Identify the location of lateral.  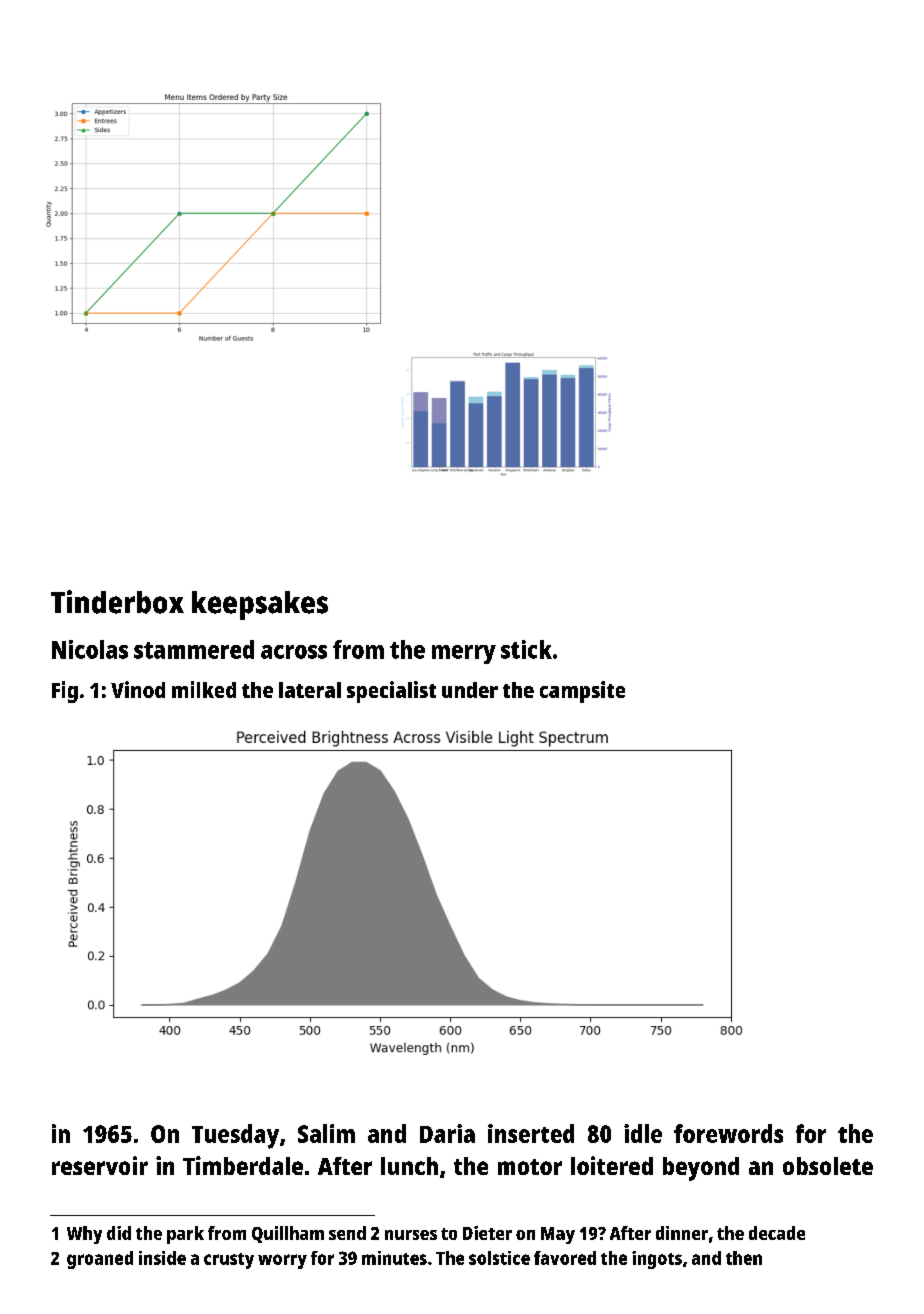
(310, 690).
